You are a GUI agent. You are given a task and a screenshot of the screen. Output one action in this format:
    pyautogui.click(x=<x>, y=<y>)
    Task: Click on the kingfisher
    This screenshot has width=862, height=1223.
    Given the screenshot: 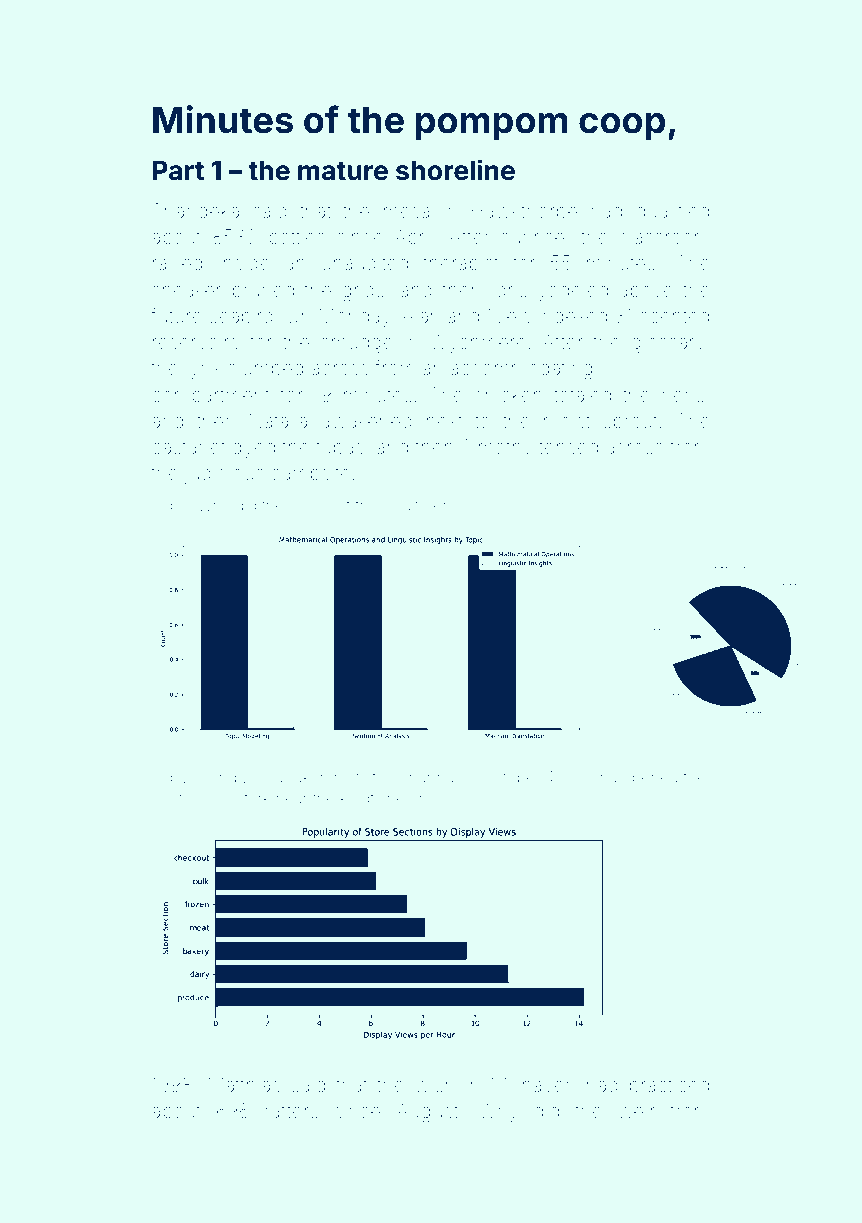 What is the action you would take?
    pyautogui.click(x=375, y=799)
